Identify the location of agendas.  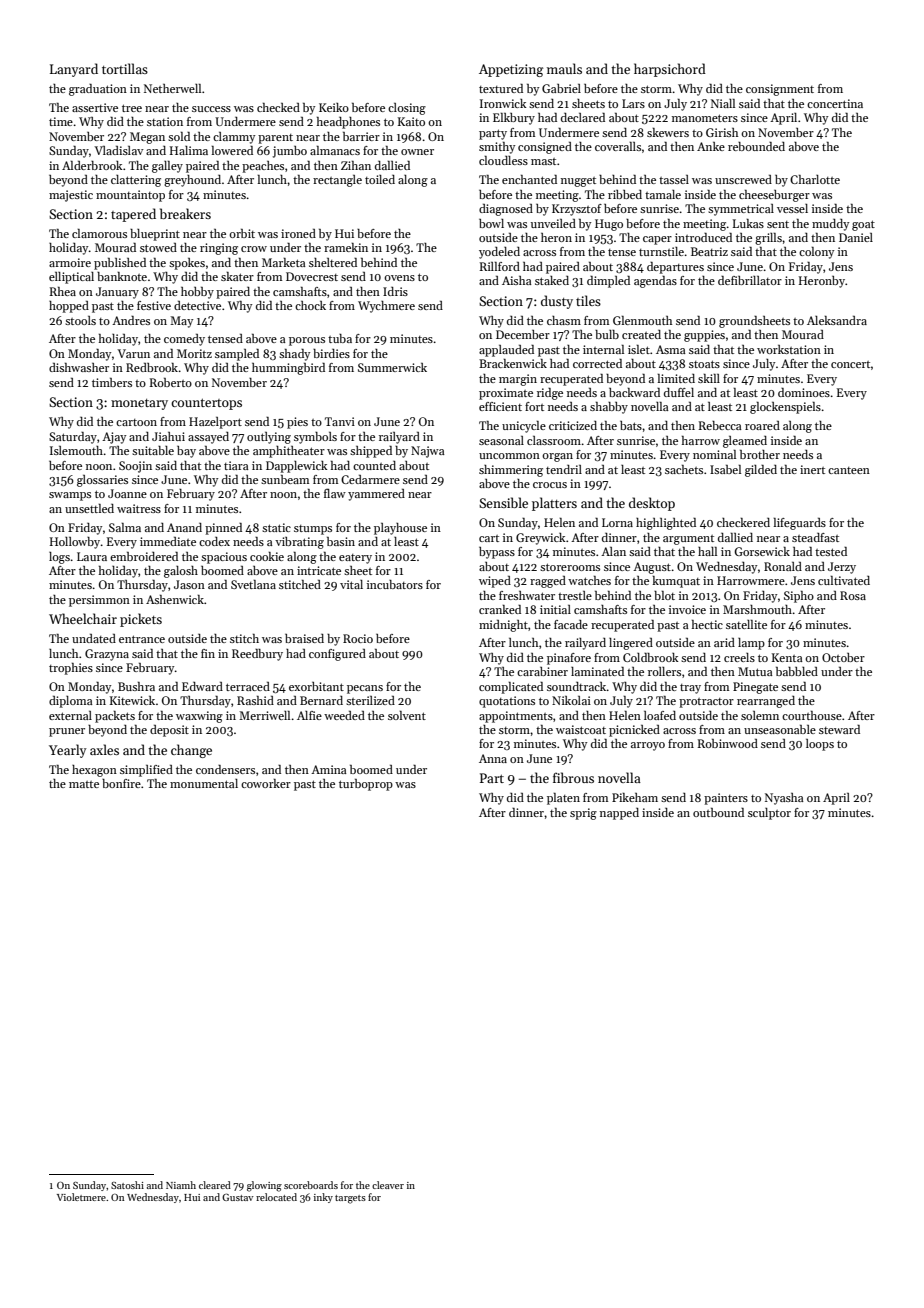
(655, 282).
